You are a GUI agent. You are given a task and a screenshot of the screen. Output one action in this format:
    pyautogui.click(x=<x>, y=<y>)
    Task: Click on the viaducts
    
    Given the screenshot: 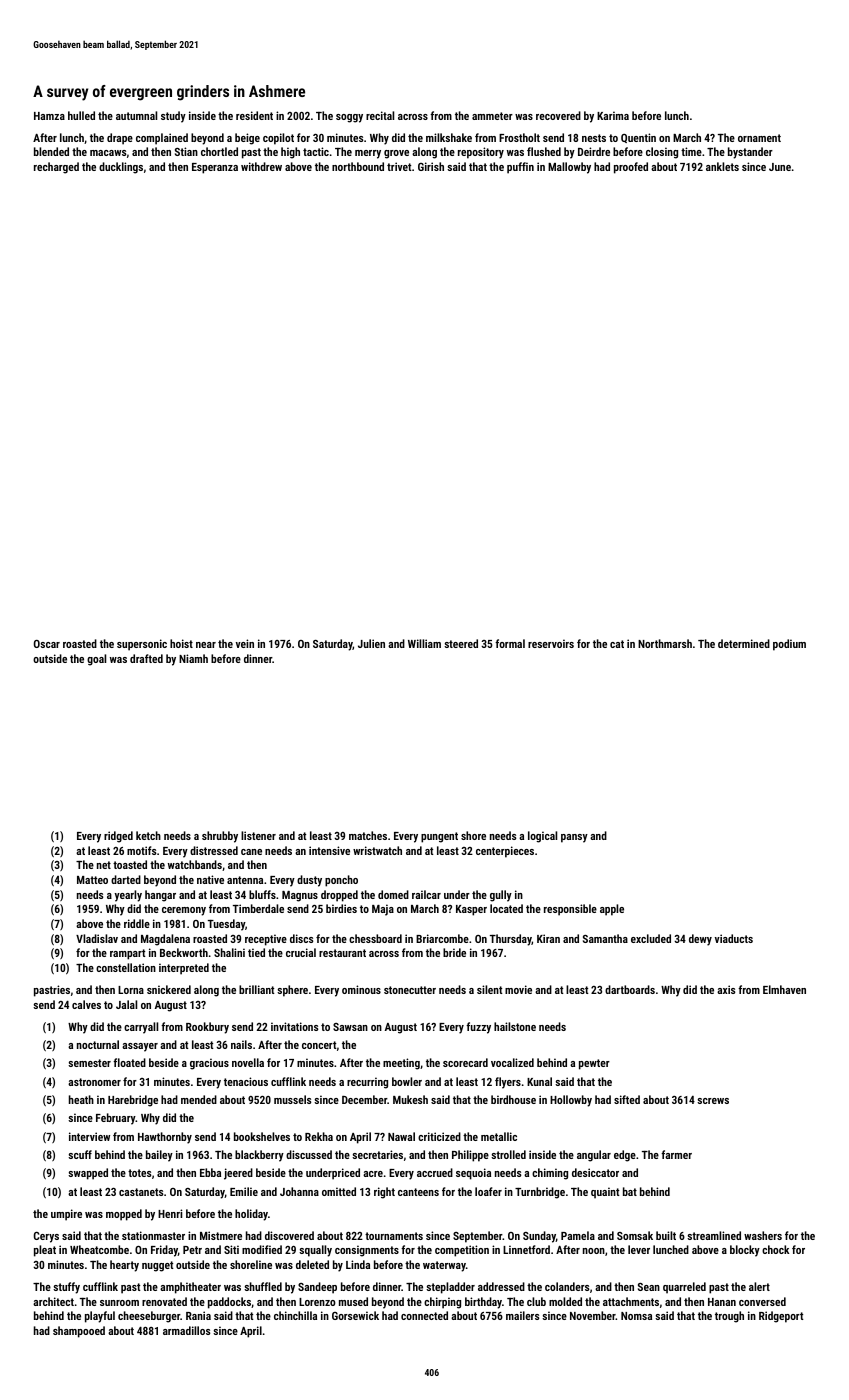 What is the action you would take?
    pyautogui.click(x=734, y=938)
